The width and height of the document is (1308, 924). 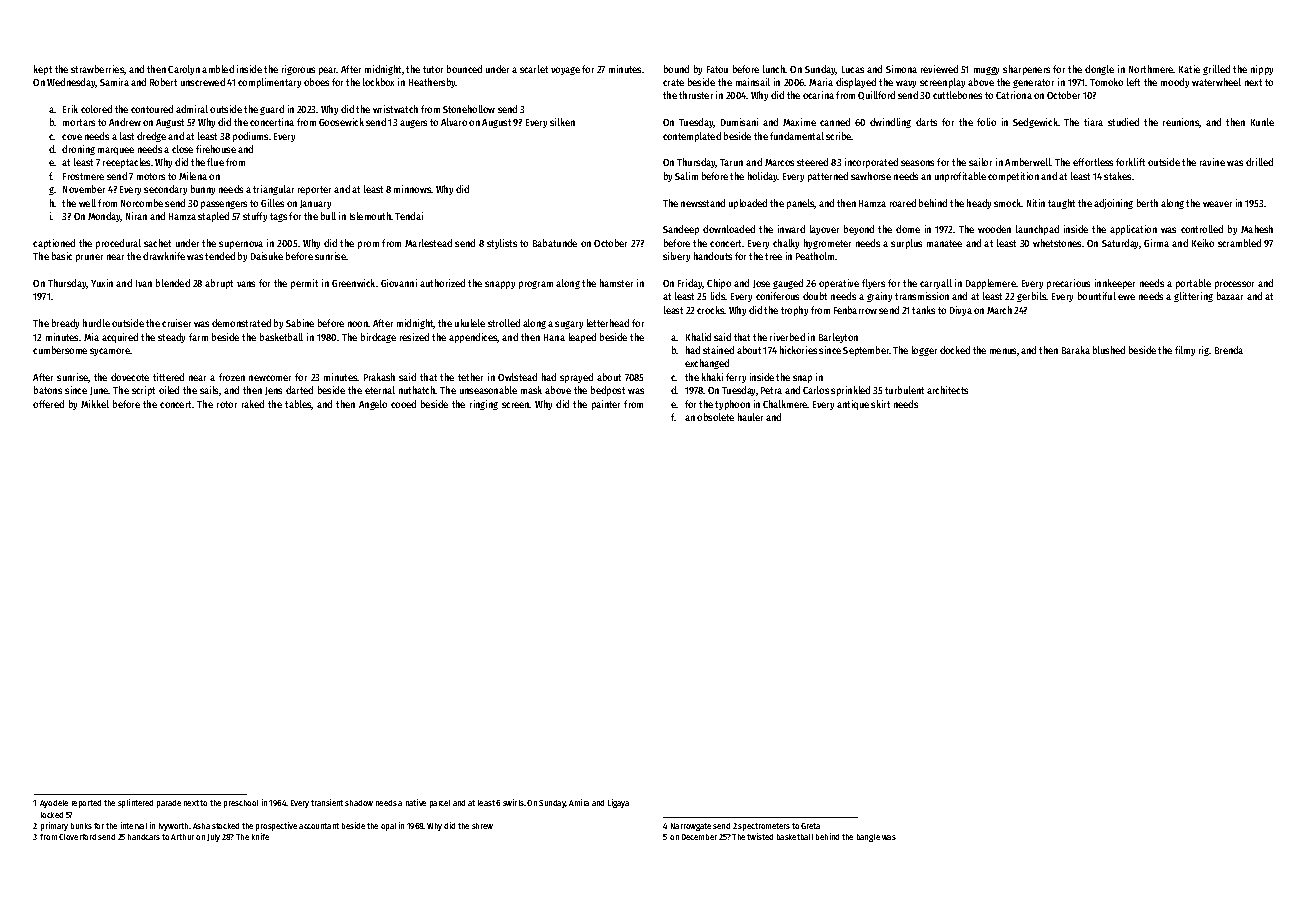 I want to click on portable, so click(x=1193, y=284).
